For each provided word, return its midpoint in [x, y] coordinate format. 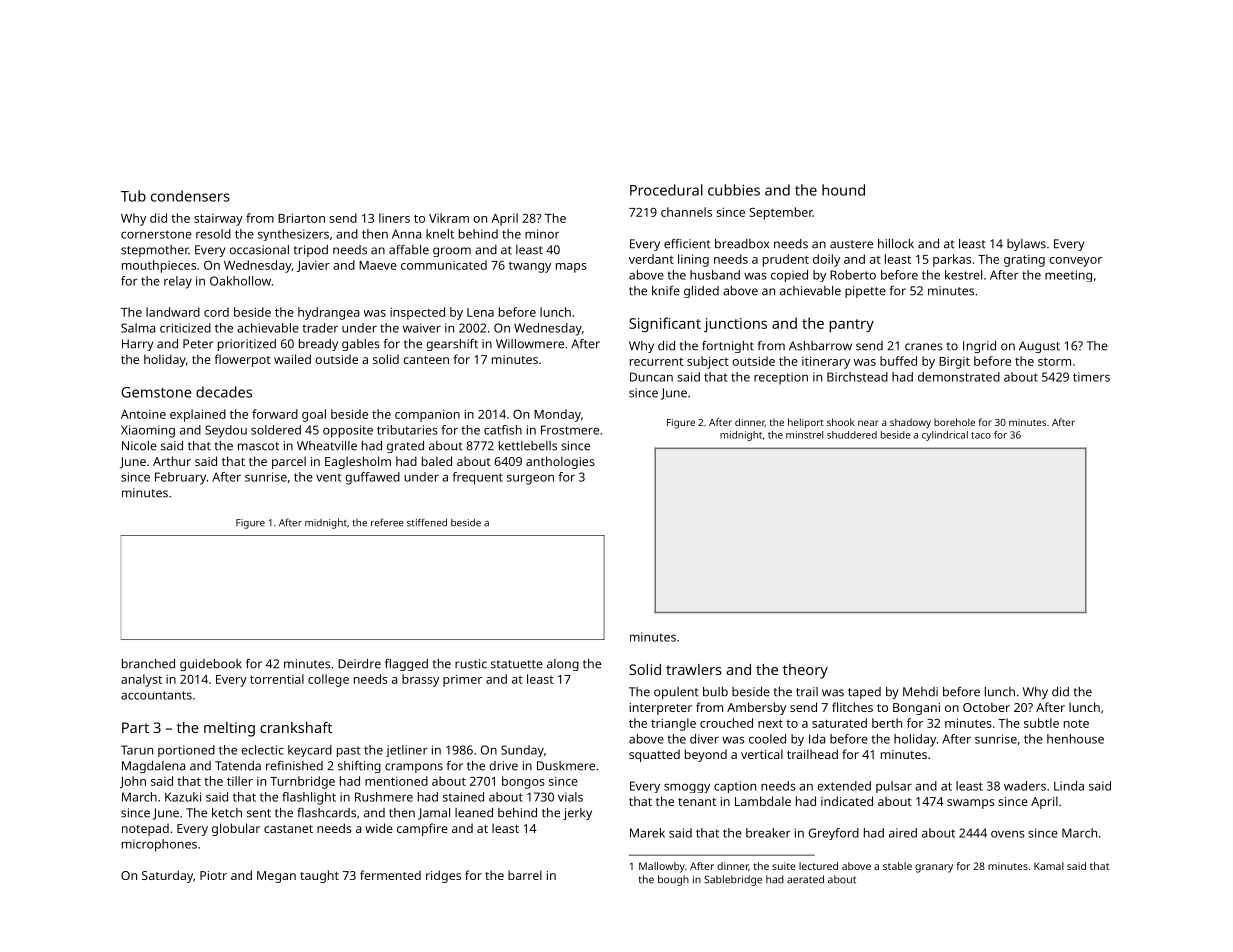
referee [387, 522]
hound [843, 190]
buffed [898, 361]
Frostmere [570, 430]
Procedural [666, 190]
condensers [190, 196]
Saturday [167, 876]
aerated [805, 879]
